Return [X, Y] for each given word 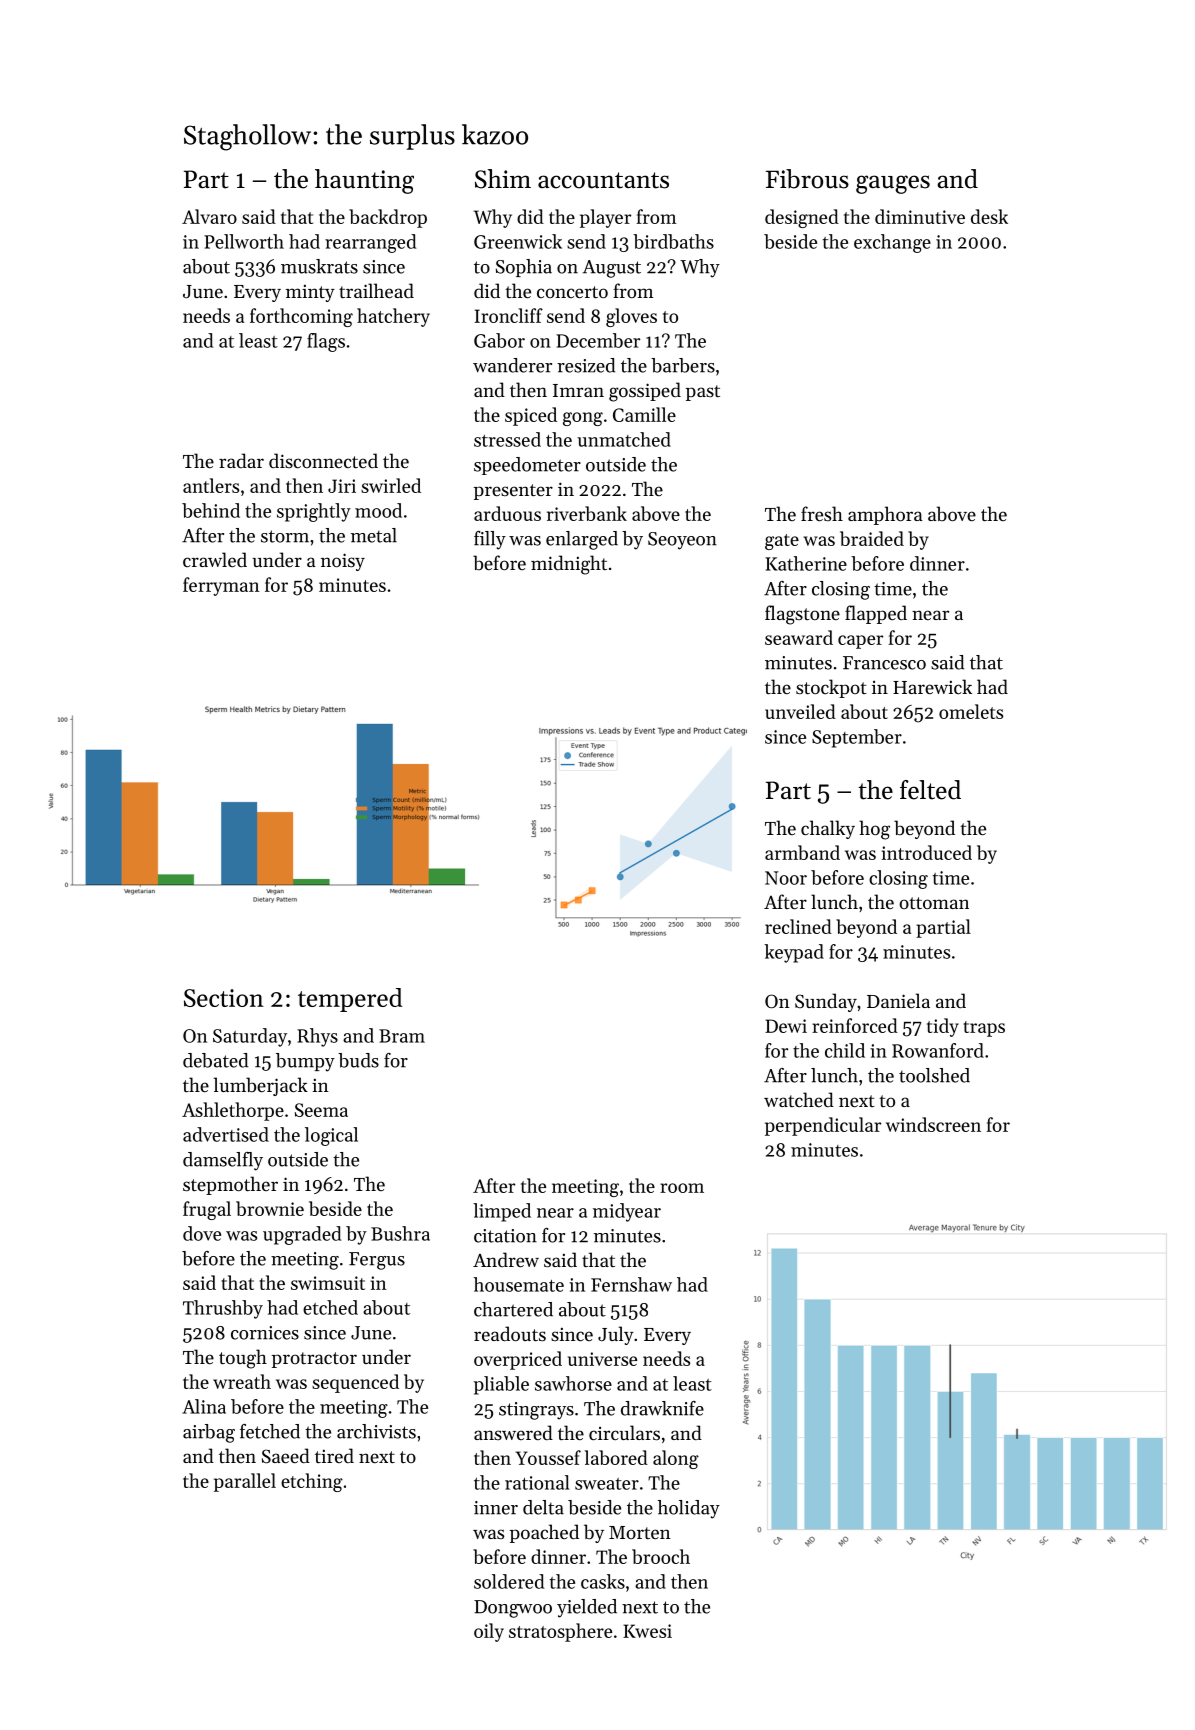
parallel [245, 1482]
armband [802, 852]
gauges [893, 184]
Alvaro [209, 216]
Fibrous [807, 179]
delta [543, 1507]
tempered [350, 1000]
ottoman [934, 903]
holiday [689, 1509]
